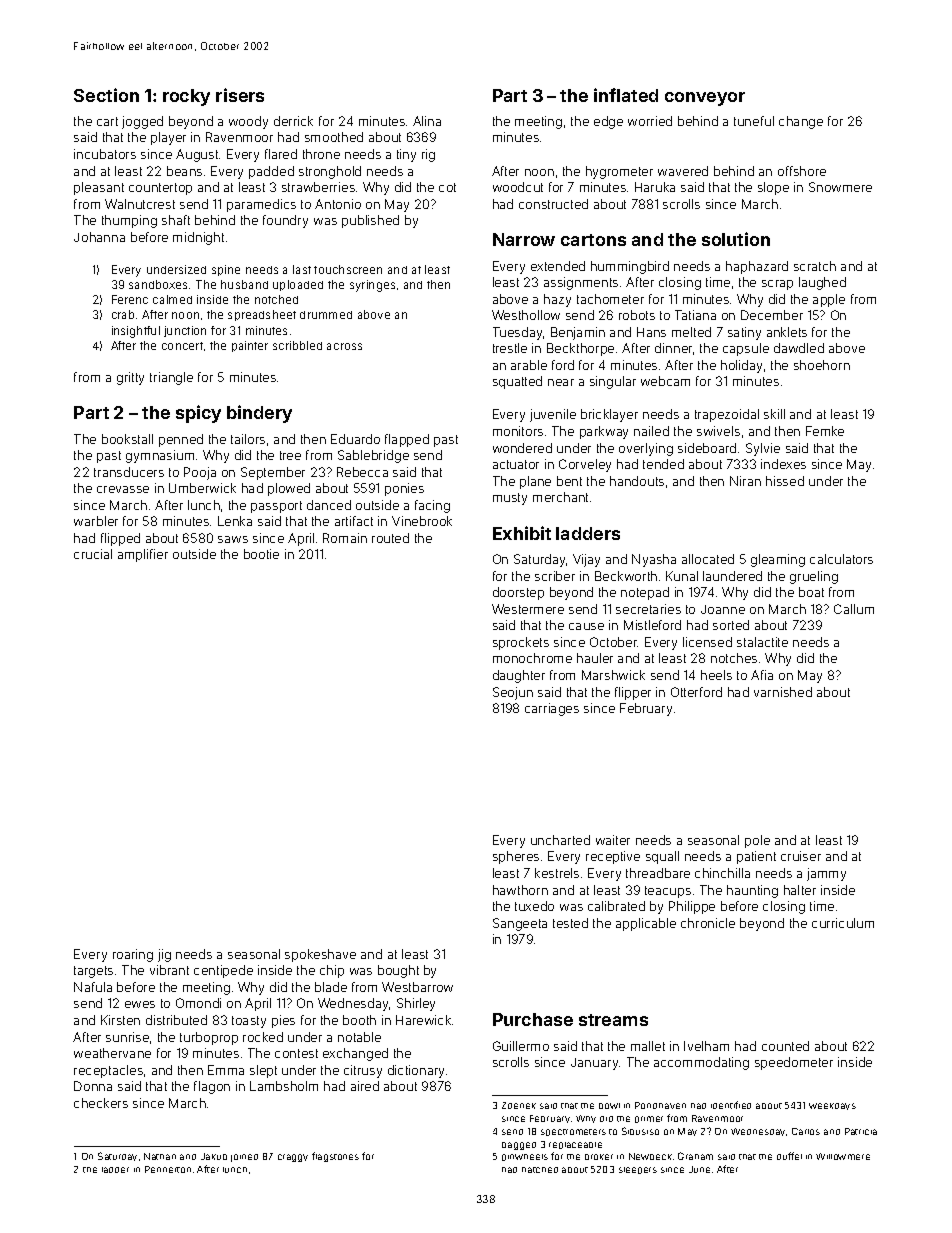 This image has height=1233, width=952. Describe the element at coordinates (774, 414) in the image. I see `skill` at that location.
